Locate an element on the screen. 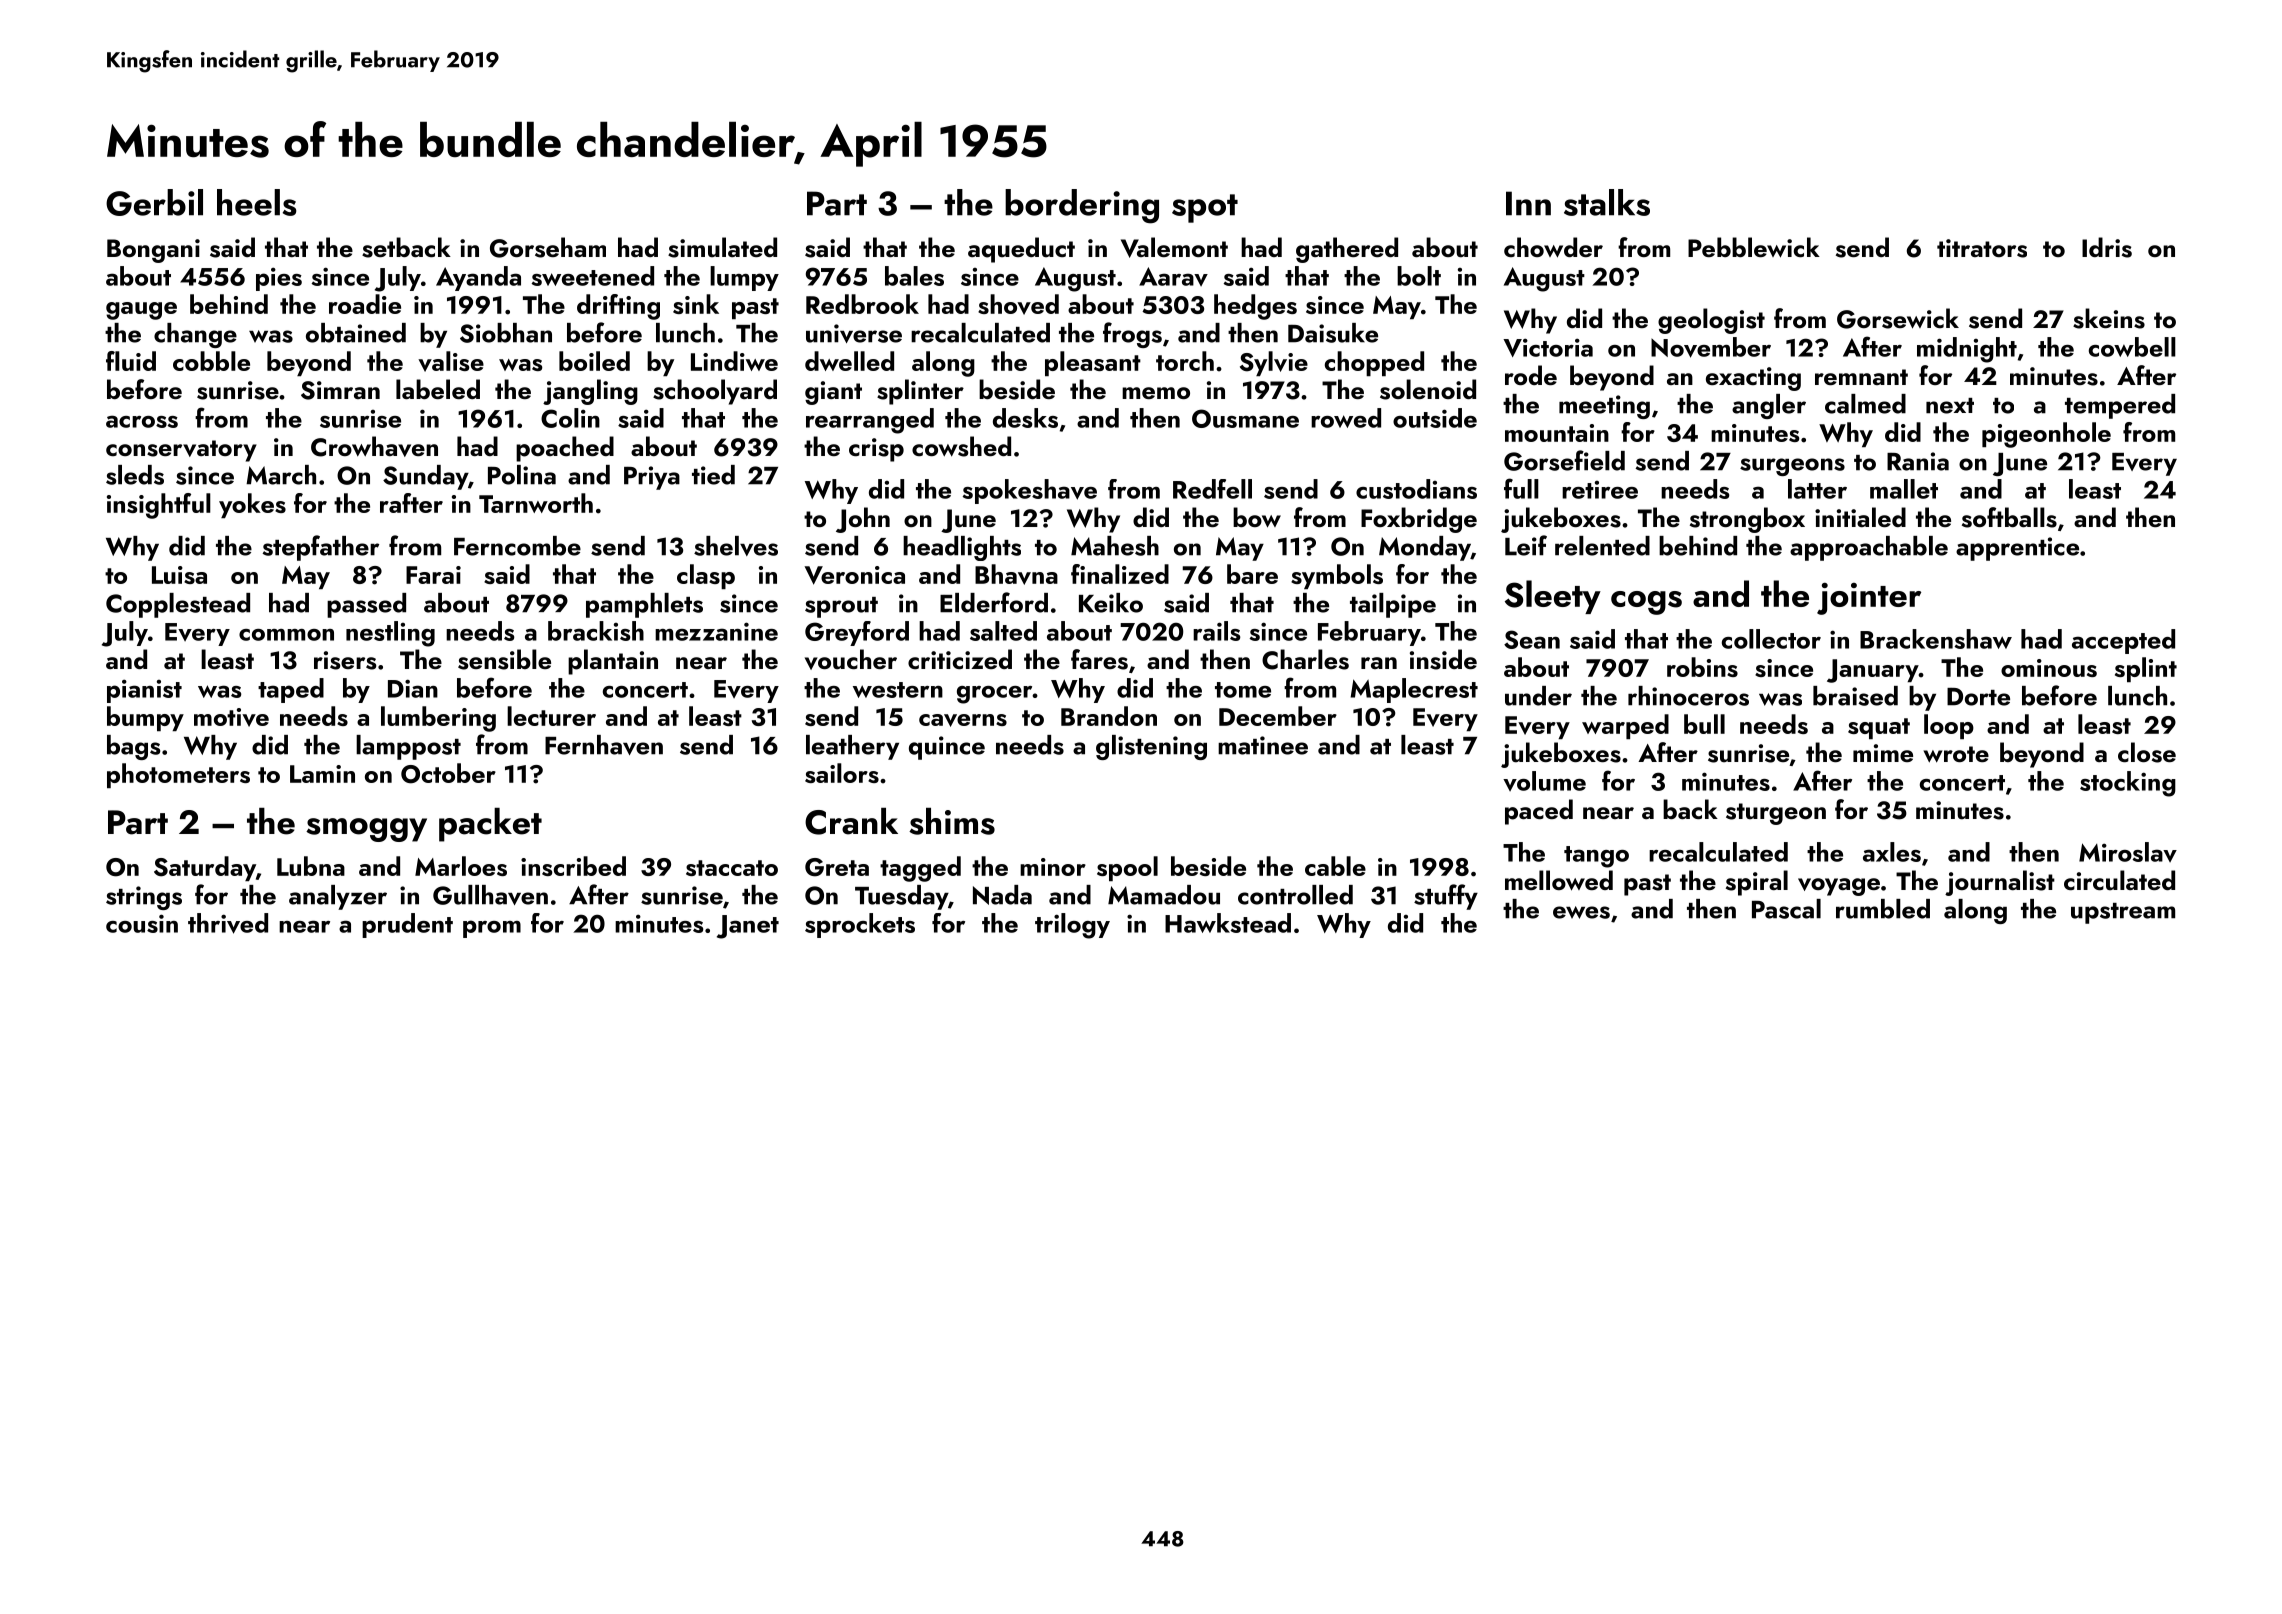 The height and width of the screenshot is (1614, 2282). Ousmane is located at coordinates (1245, 418).
